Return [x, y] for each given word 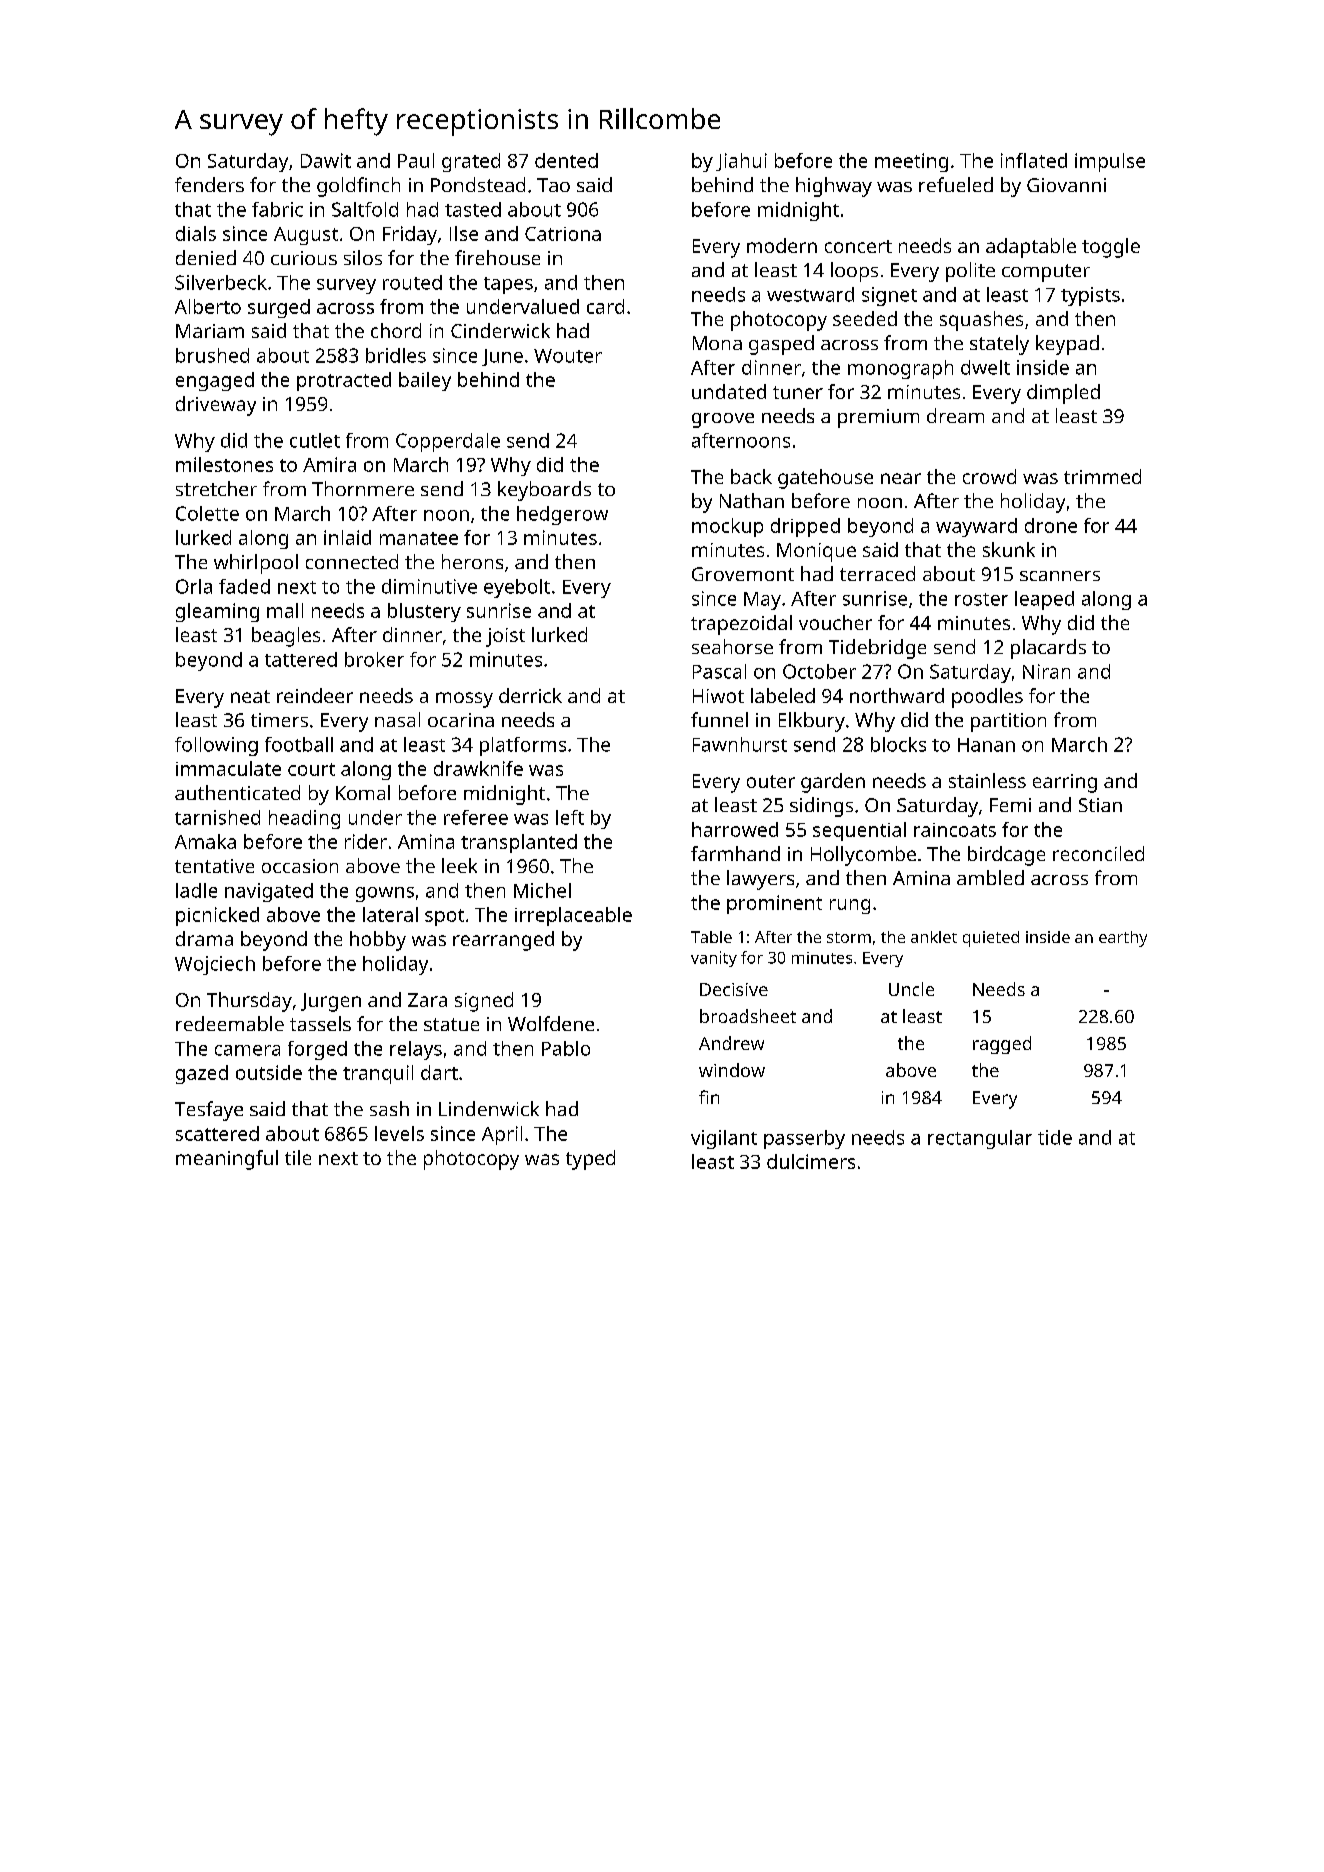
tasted [473, 209]
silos [363, 257]
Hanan [986, 745]
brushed [212, 355]
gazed [202, 1074]
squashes [981, 321]
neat [250, 696]
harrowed [735, 829]
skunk [1009, 549]
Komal [363, 792]
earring [1065, 783]
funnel [719, 719]
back [751, 476]
